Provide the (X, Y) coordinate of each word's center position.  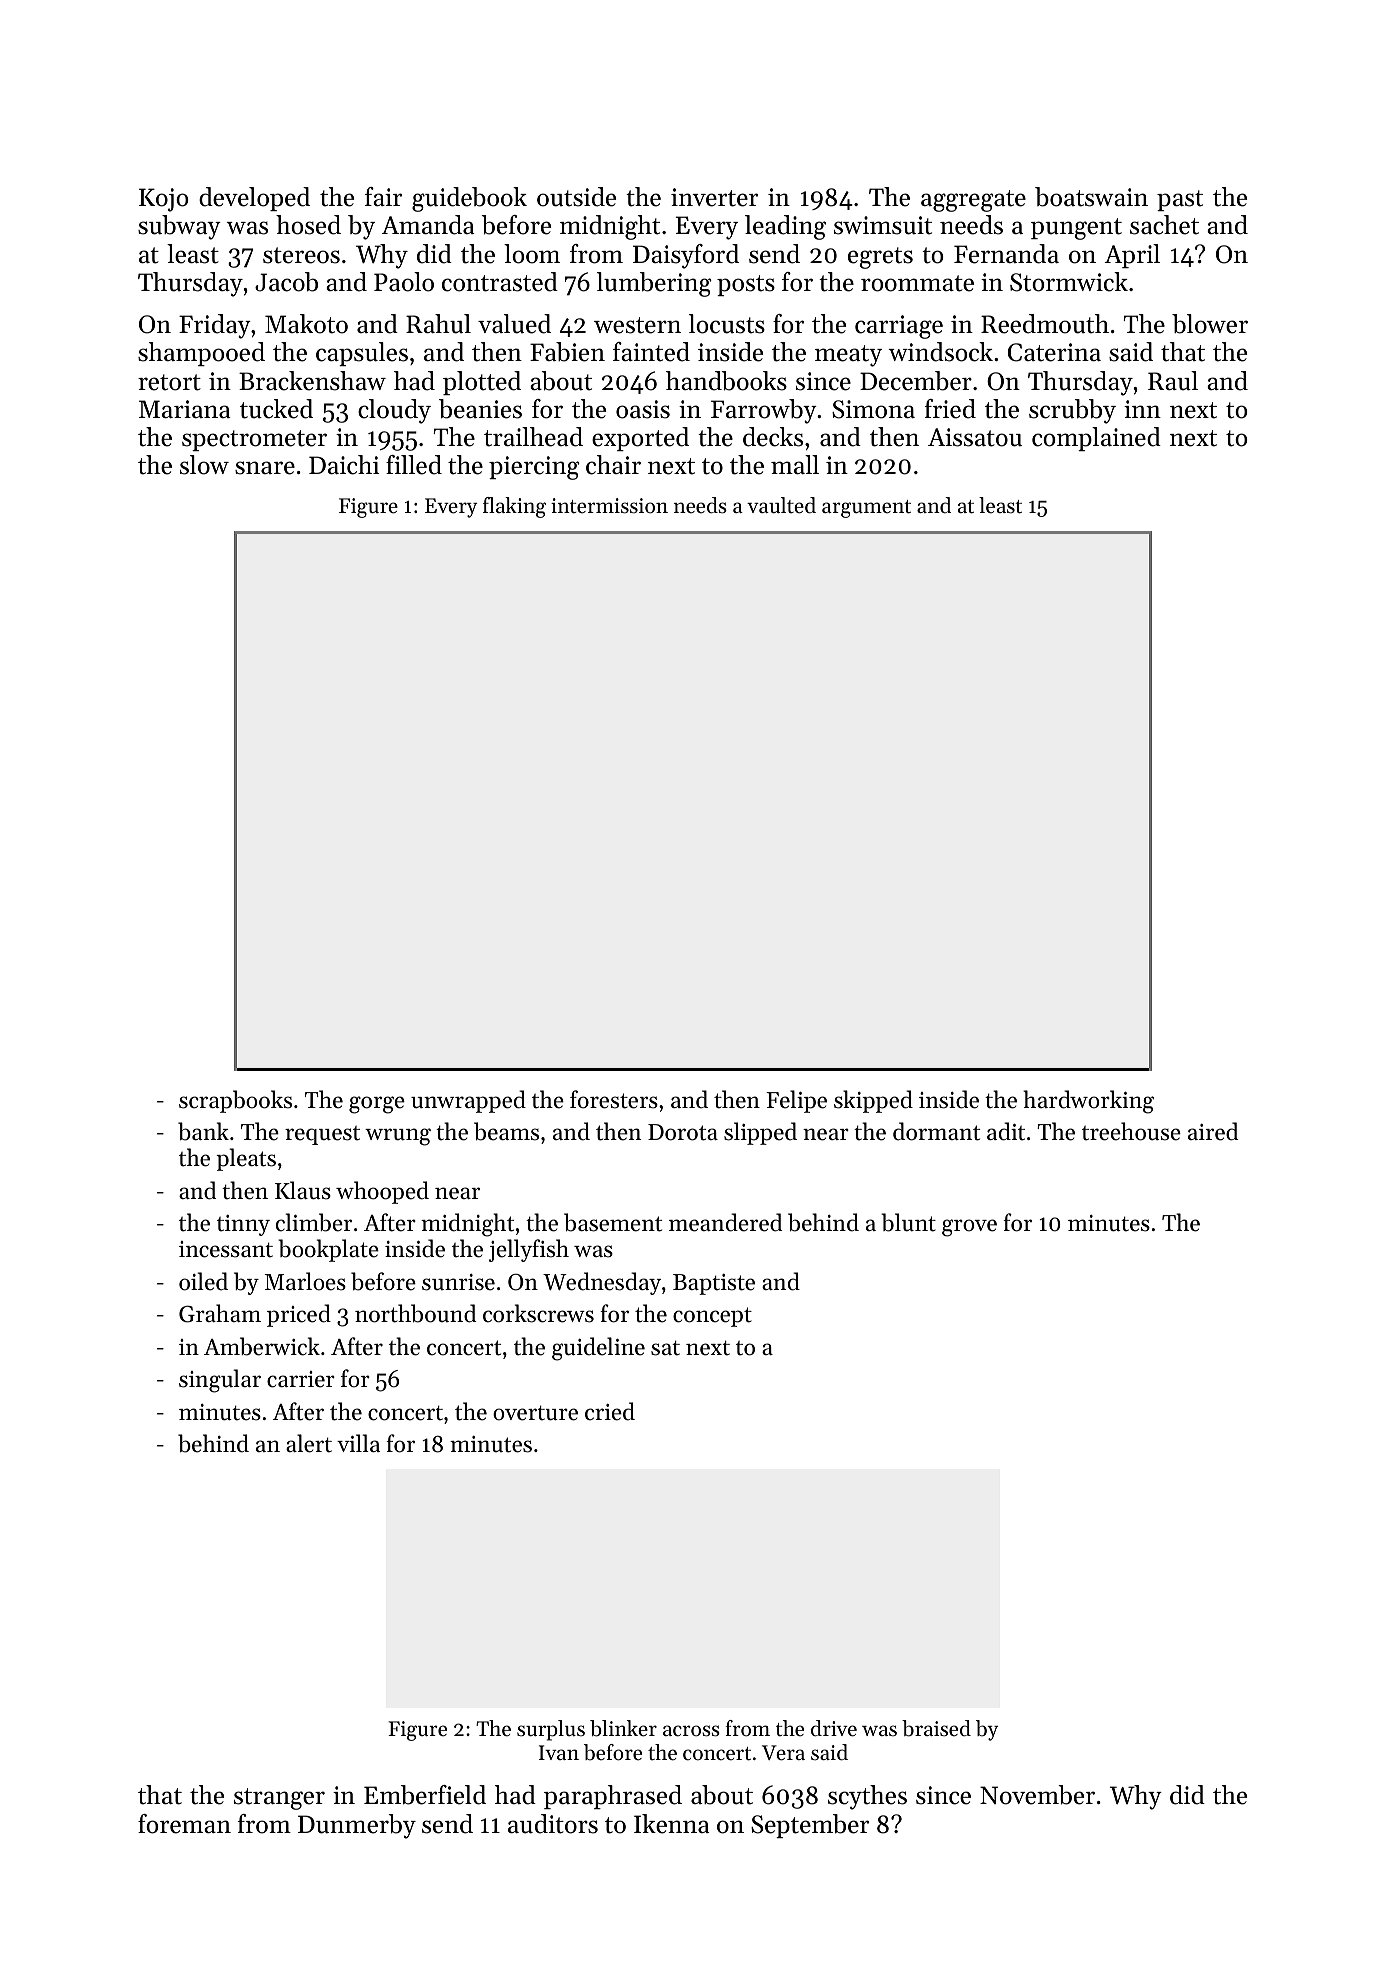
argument (866, 509)
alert (309, 1443)
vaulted (781, 505)
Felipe (796, 1101)
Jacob (286, 282)
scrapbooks (235, 1101)
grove (969, 1228)
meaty (848, 356)
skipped (873, 1101)
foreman (184, 1824)
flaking (514, 507)
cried (610, 1411)
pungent (1076, 229)
